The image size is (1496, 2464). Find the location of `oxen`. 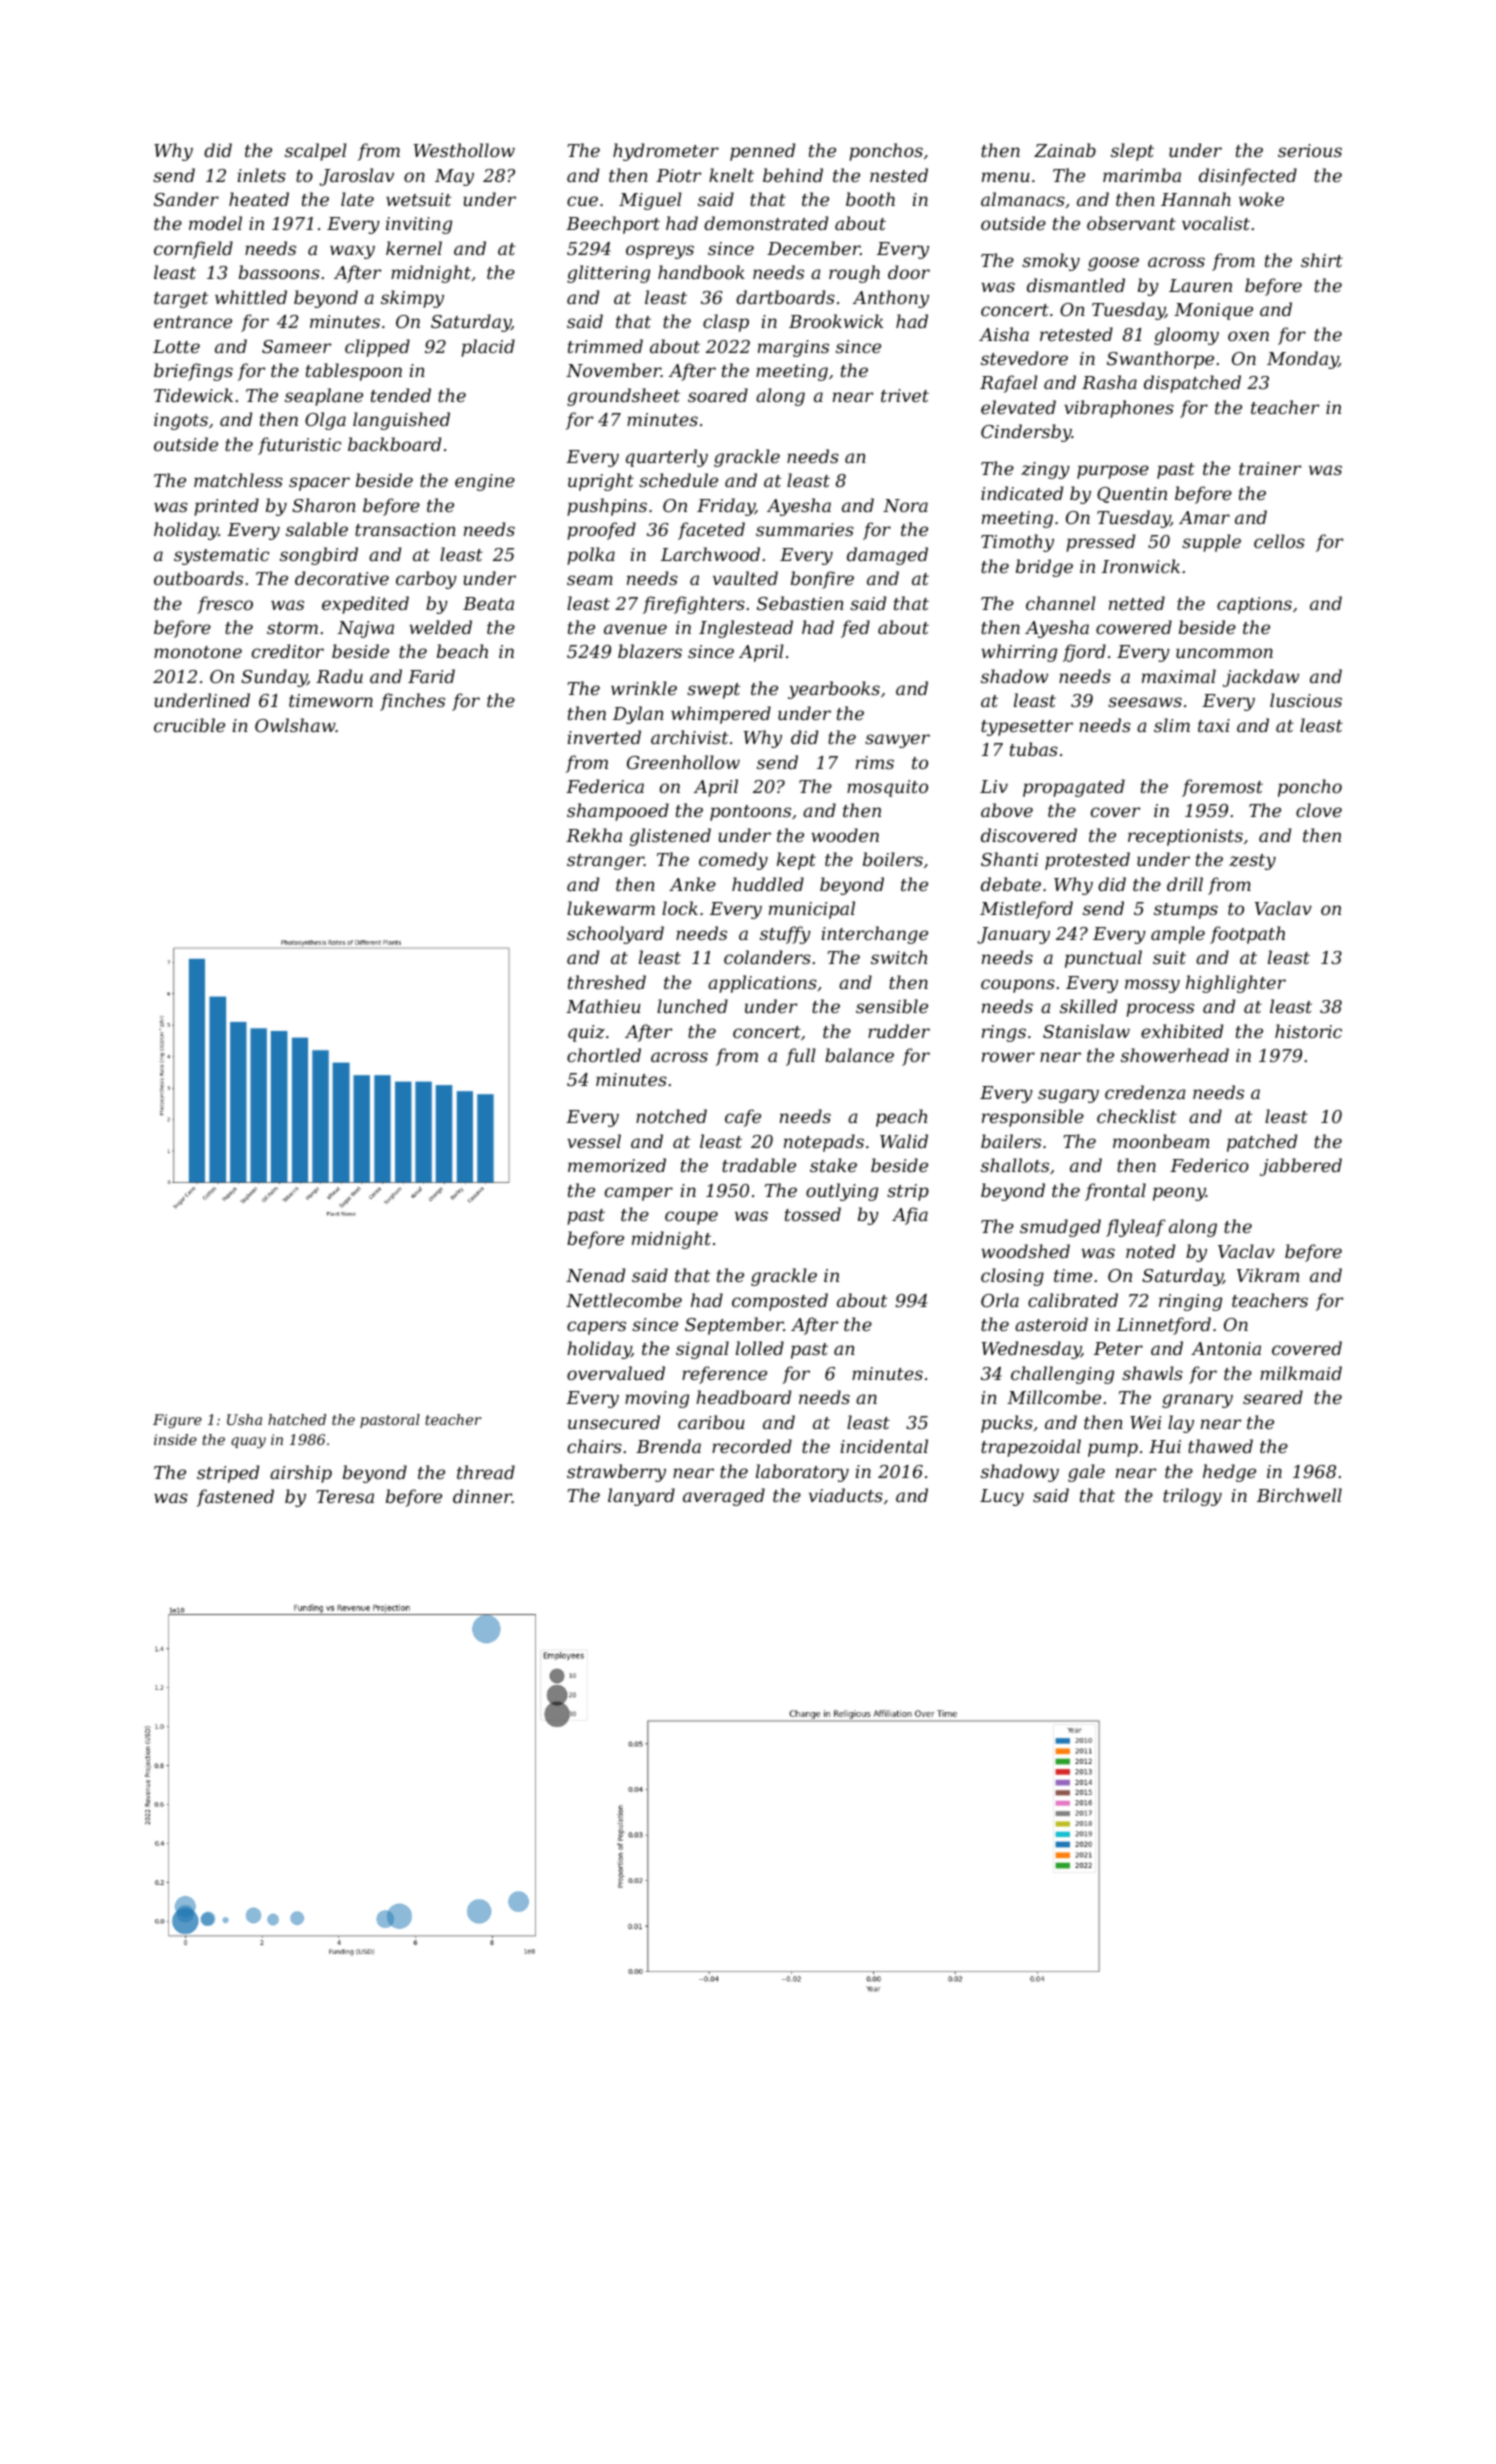

oxen is located at coordinates (1248, 336).
